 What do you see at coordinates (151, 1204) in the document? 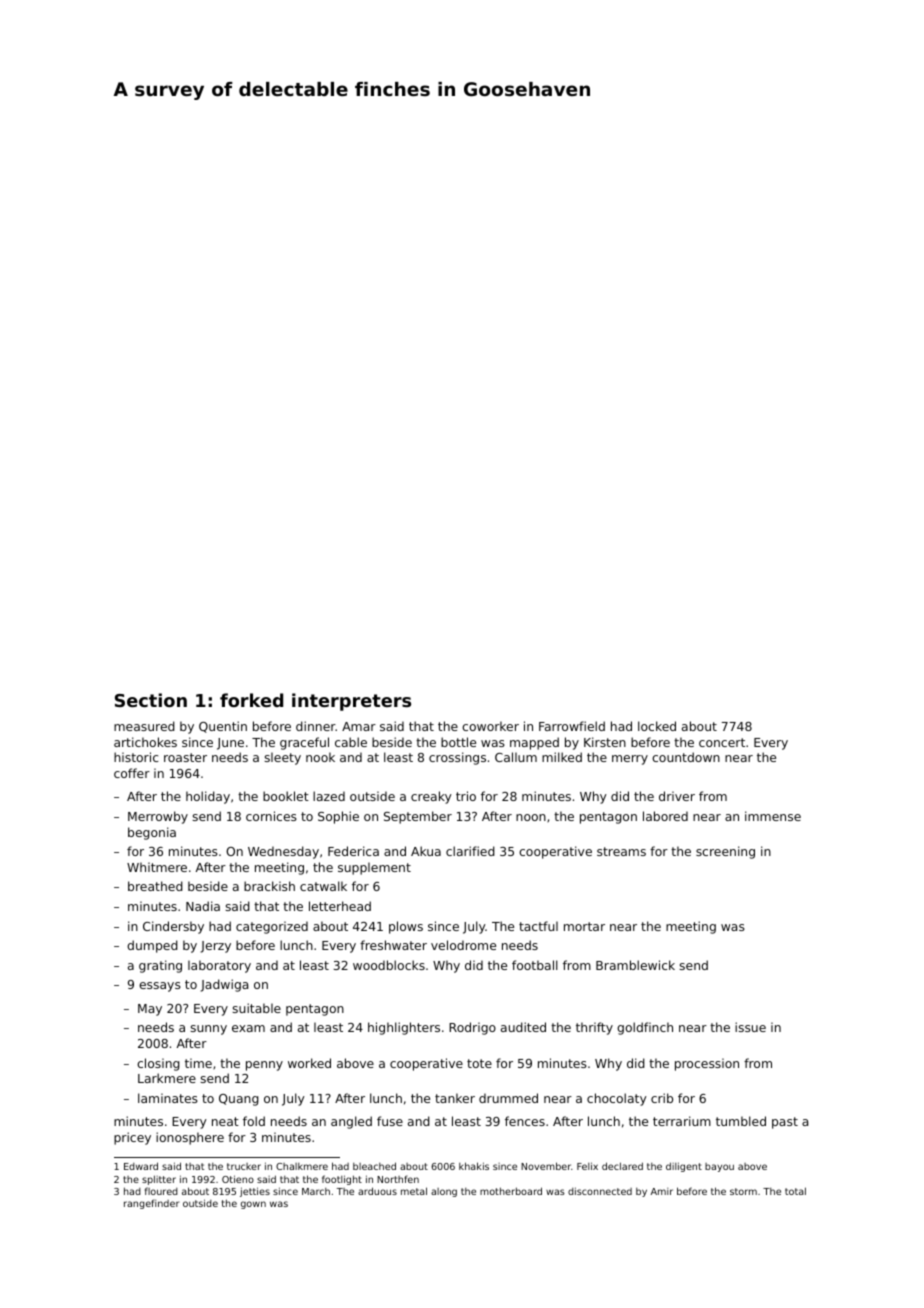
I see `rangefinder` at bounding box center [151, 1204].
